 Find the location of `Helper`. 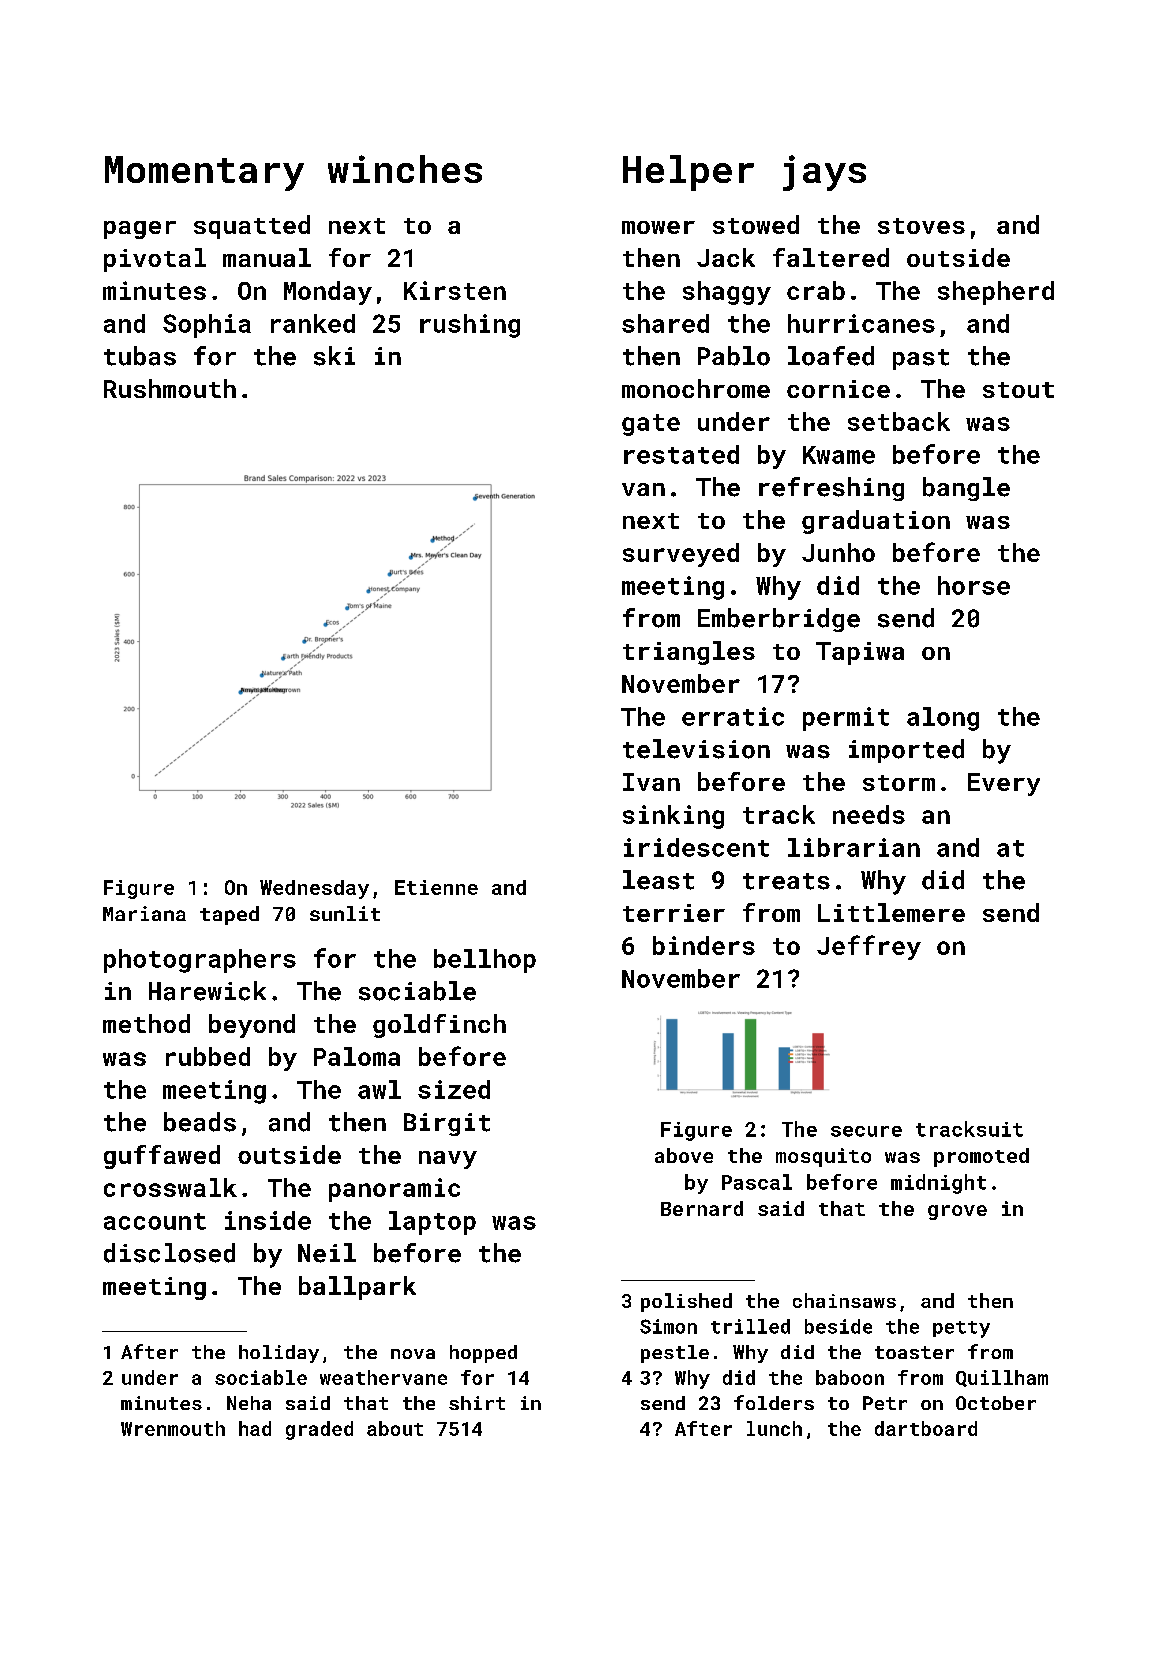

Helper is located at coordinates (688, 173).
